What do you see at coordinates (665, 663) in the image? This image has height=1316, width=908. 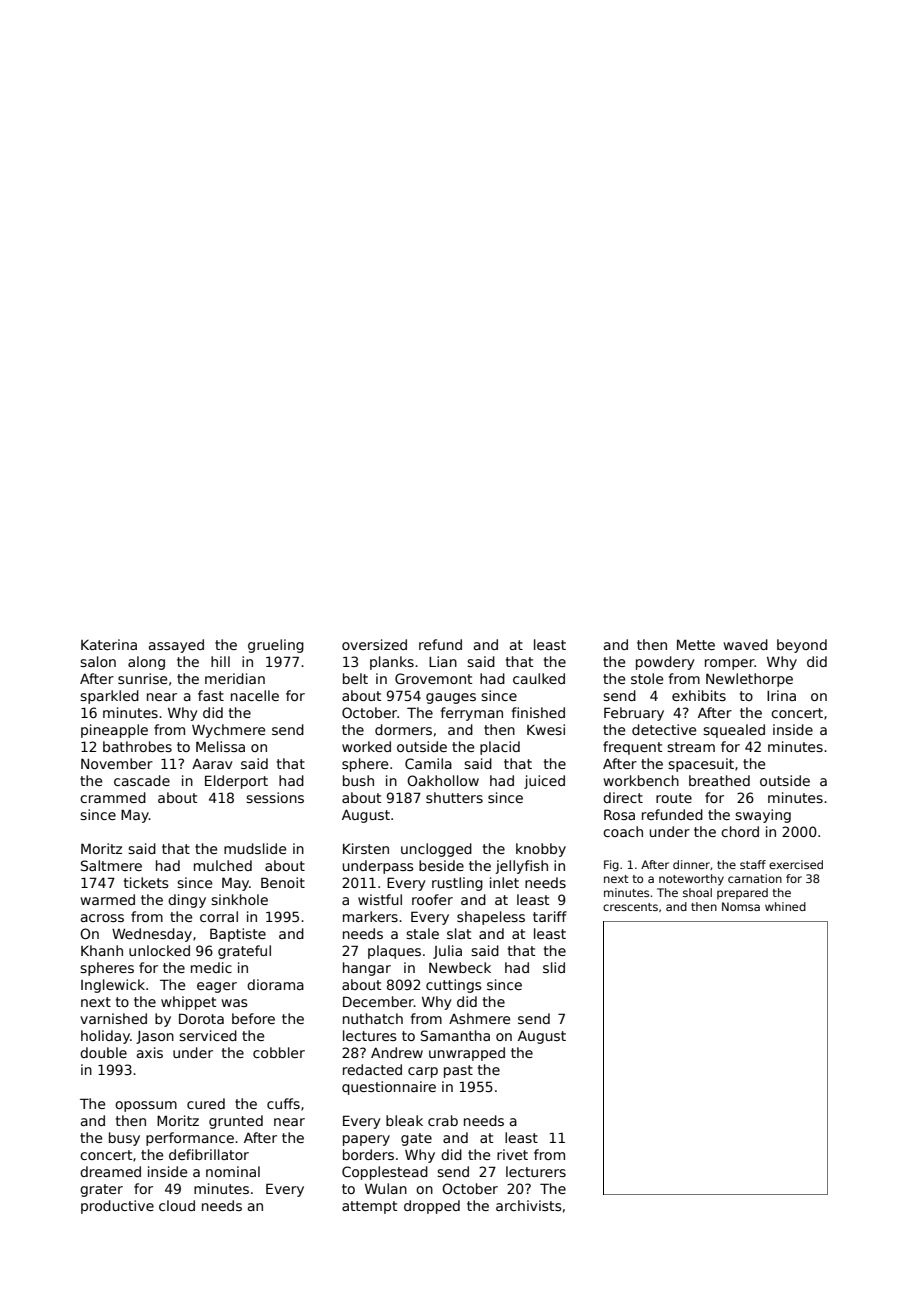 I see `powdery` at bounding box center [665, 663].
